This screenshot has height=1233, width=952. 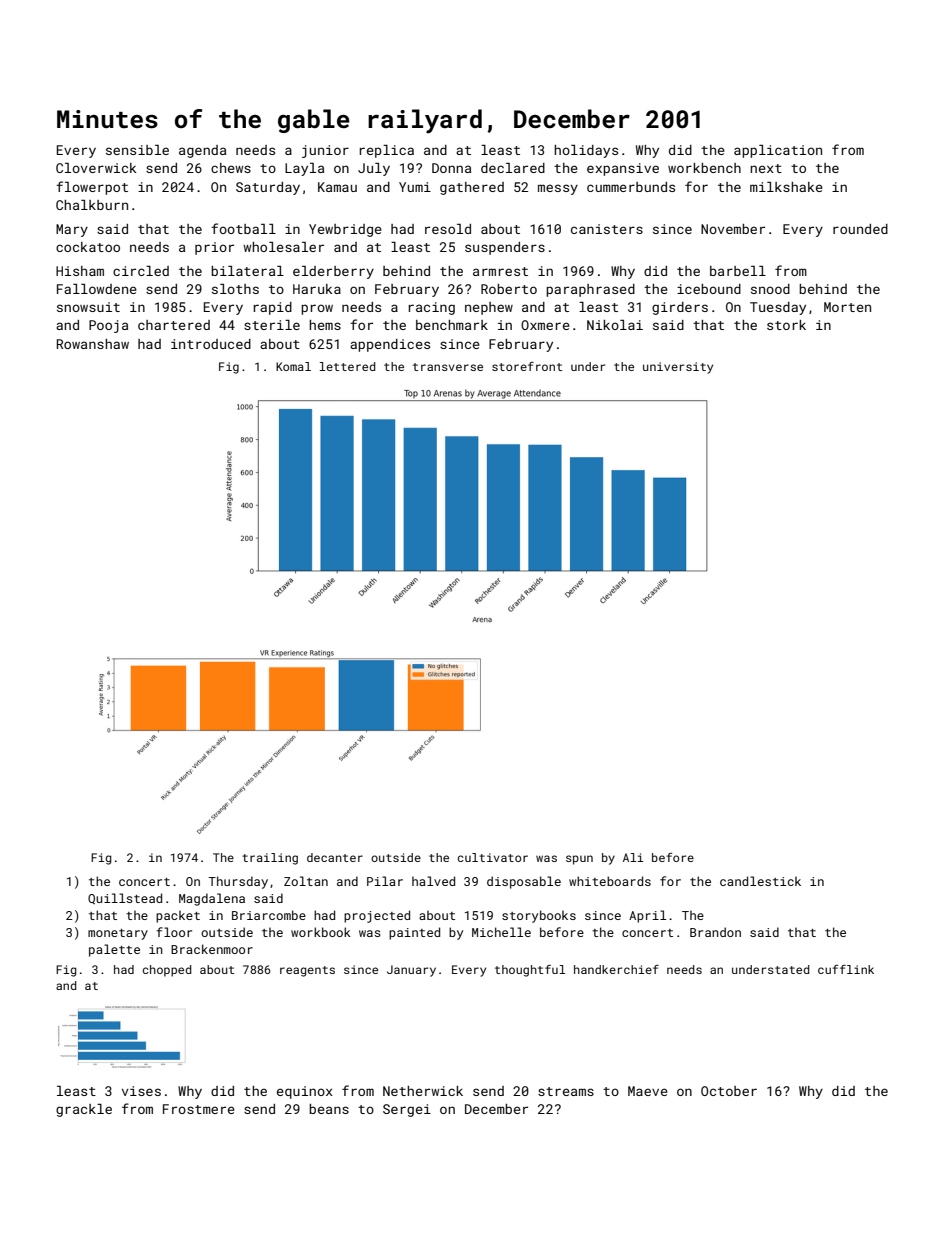 I want to click on Sergei, so click(x=407, y=1110).
